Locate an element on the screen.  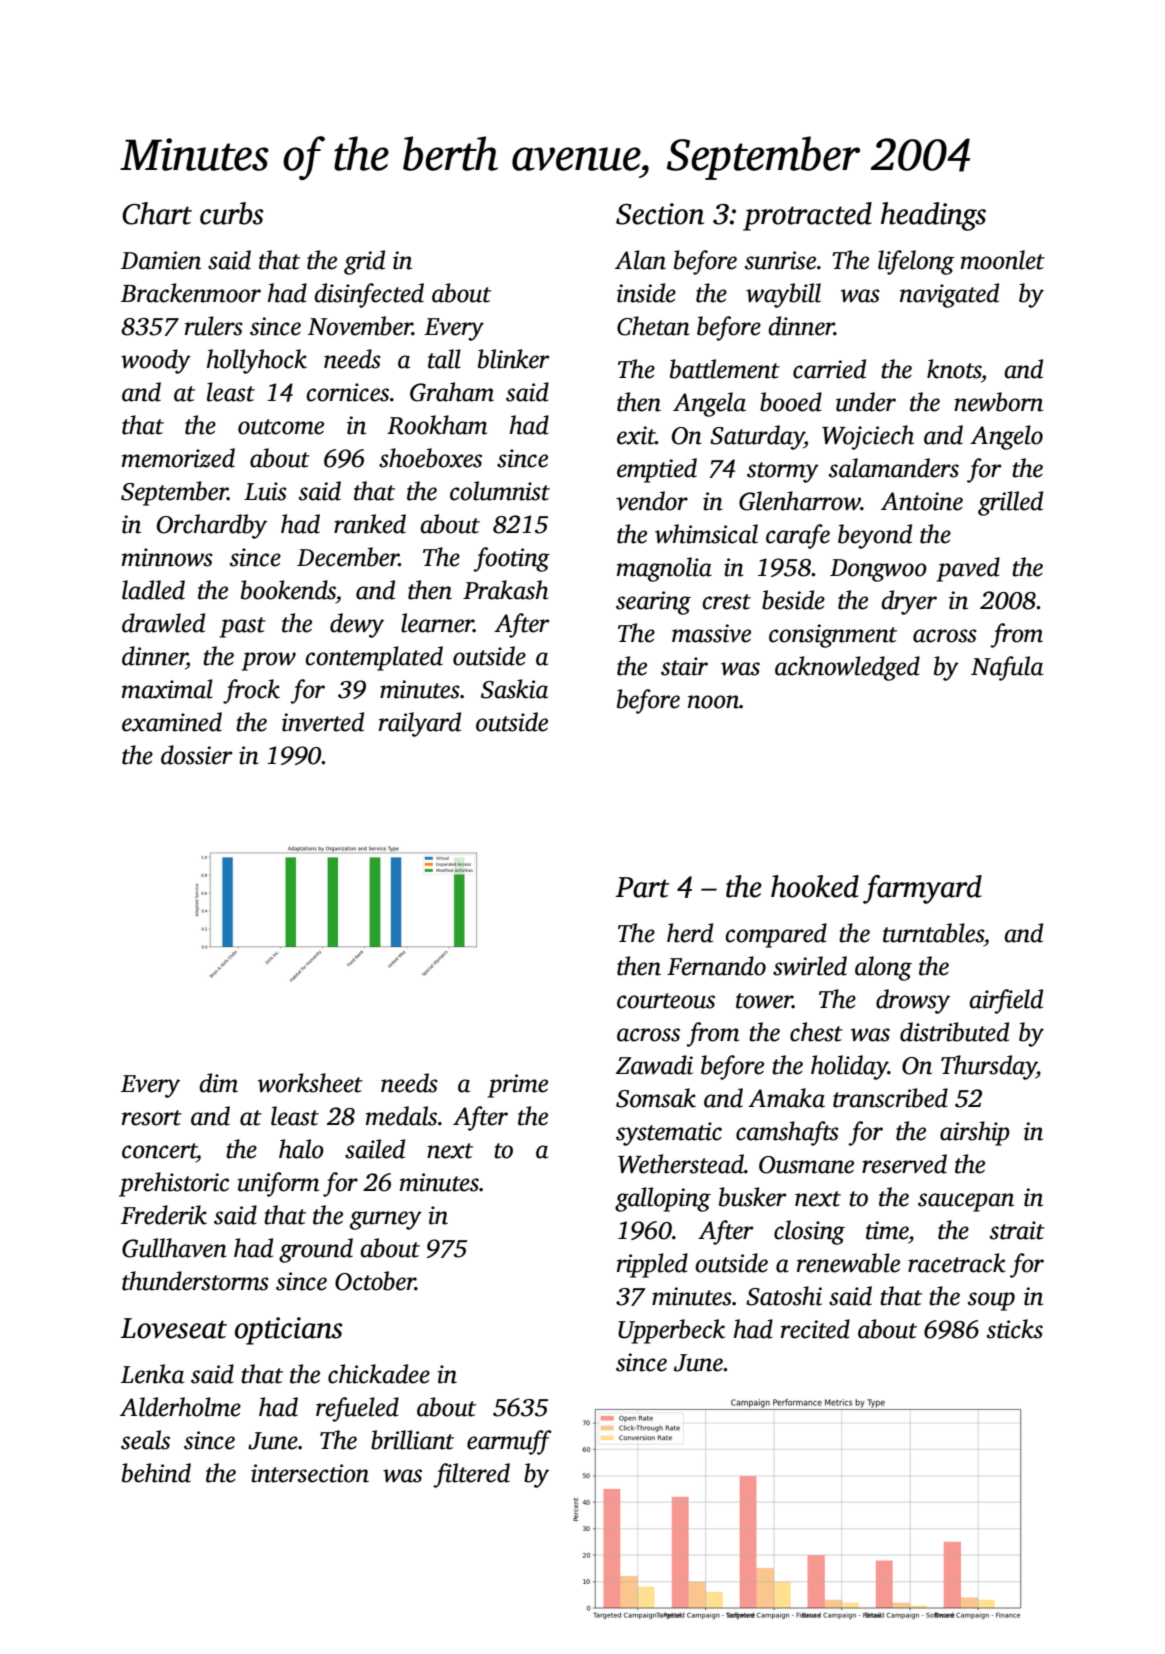
sunrise is located at coordinates (780, 260).
